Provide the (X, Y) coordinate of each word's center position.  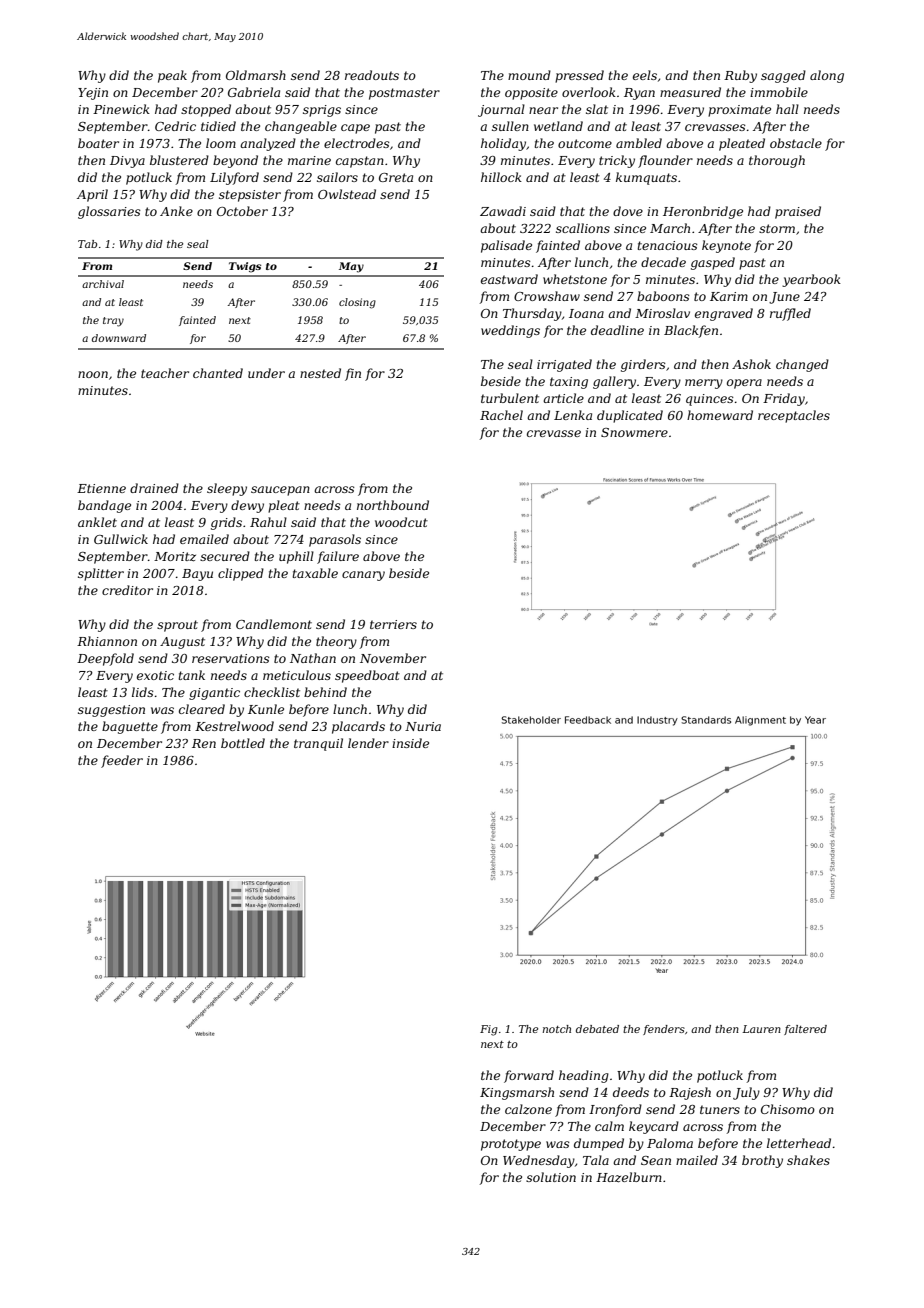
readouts (372, 75)
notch (557, 1029)
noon (93, 374)
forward (529, 1076)
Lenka (573, 415)
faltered (805, 1030)
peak (172, 76)
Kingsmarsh (517, 1093)
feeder (122, 761)
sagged (783, 76)
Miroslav (662, 313)
